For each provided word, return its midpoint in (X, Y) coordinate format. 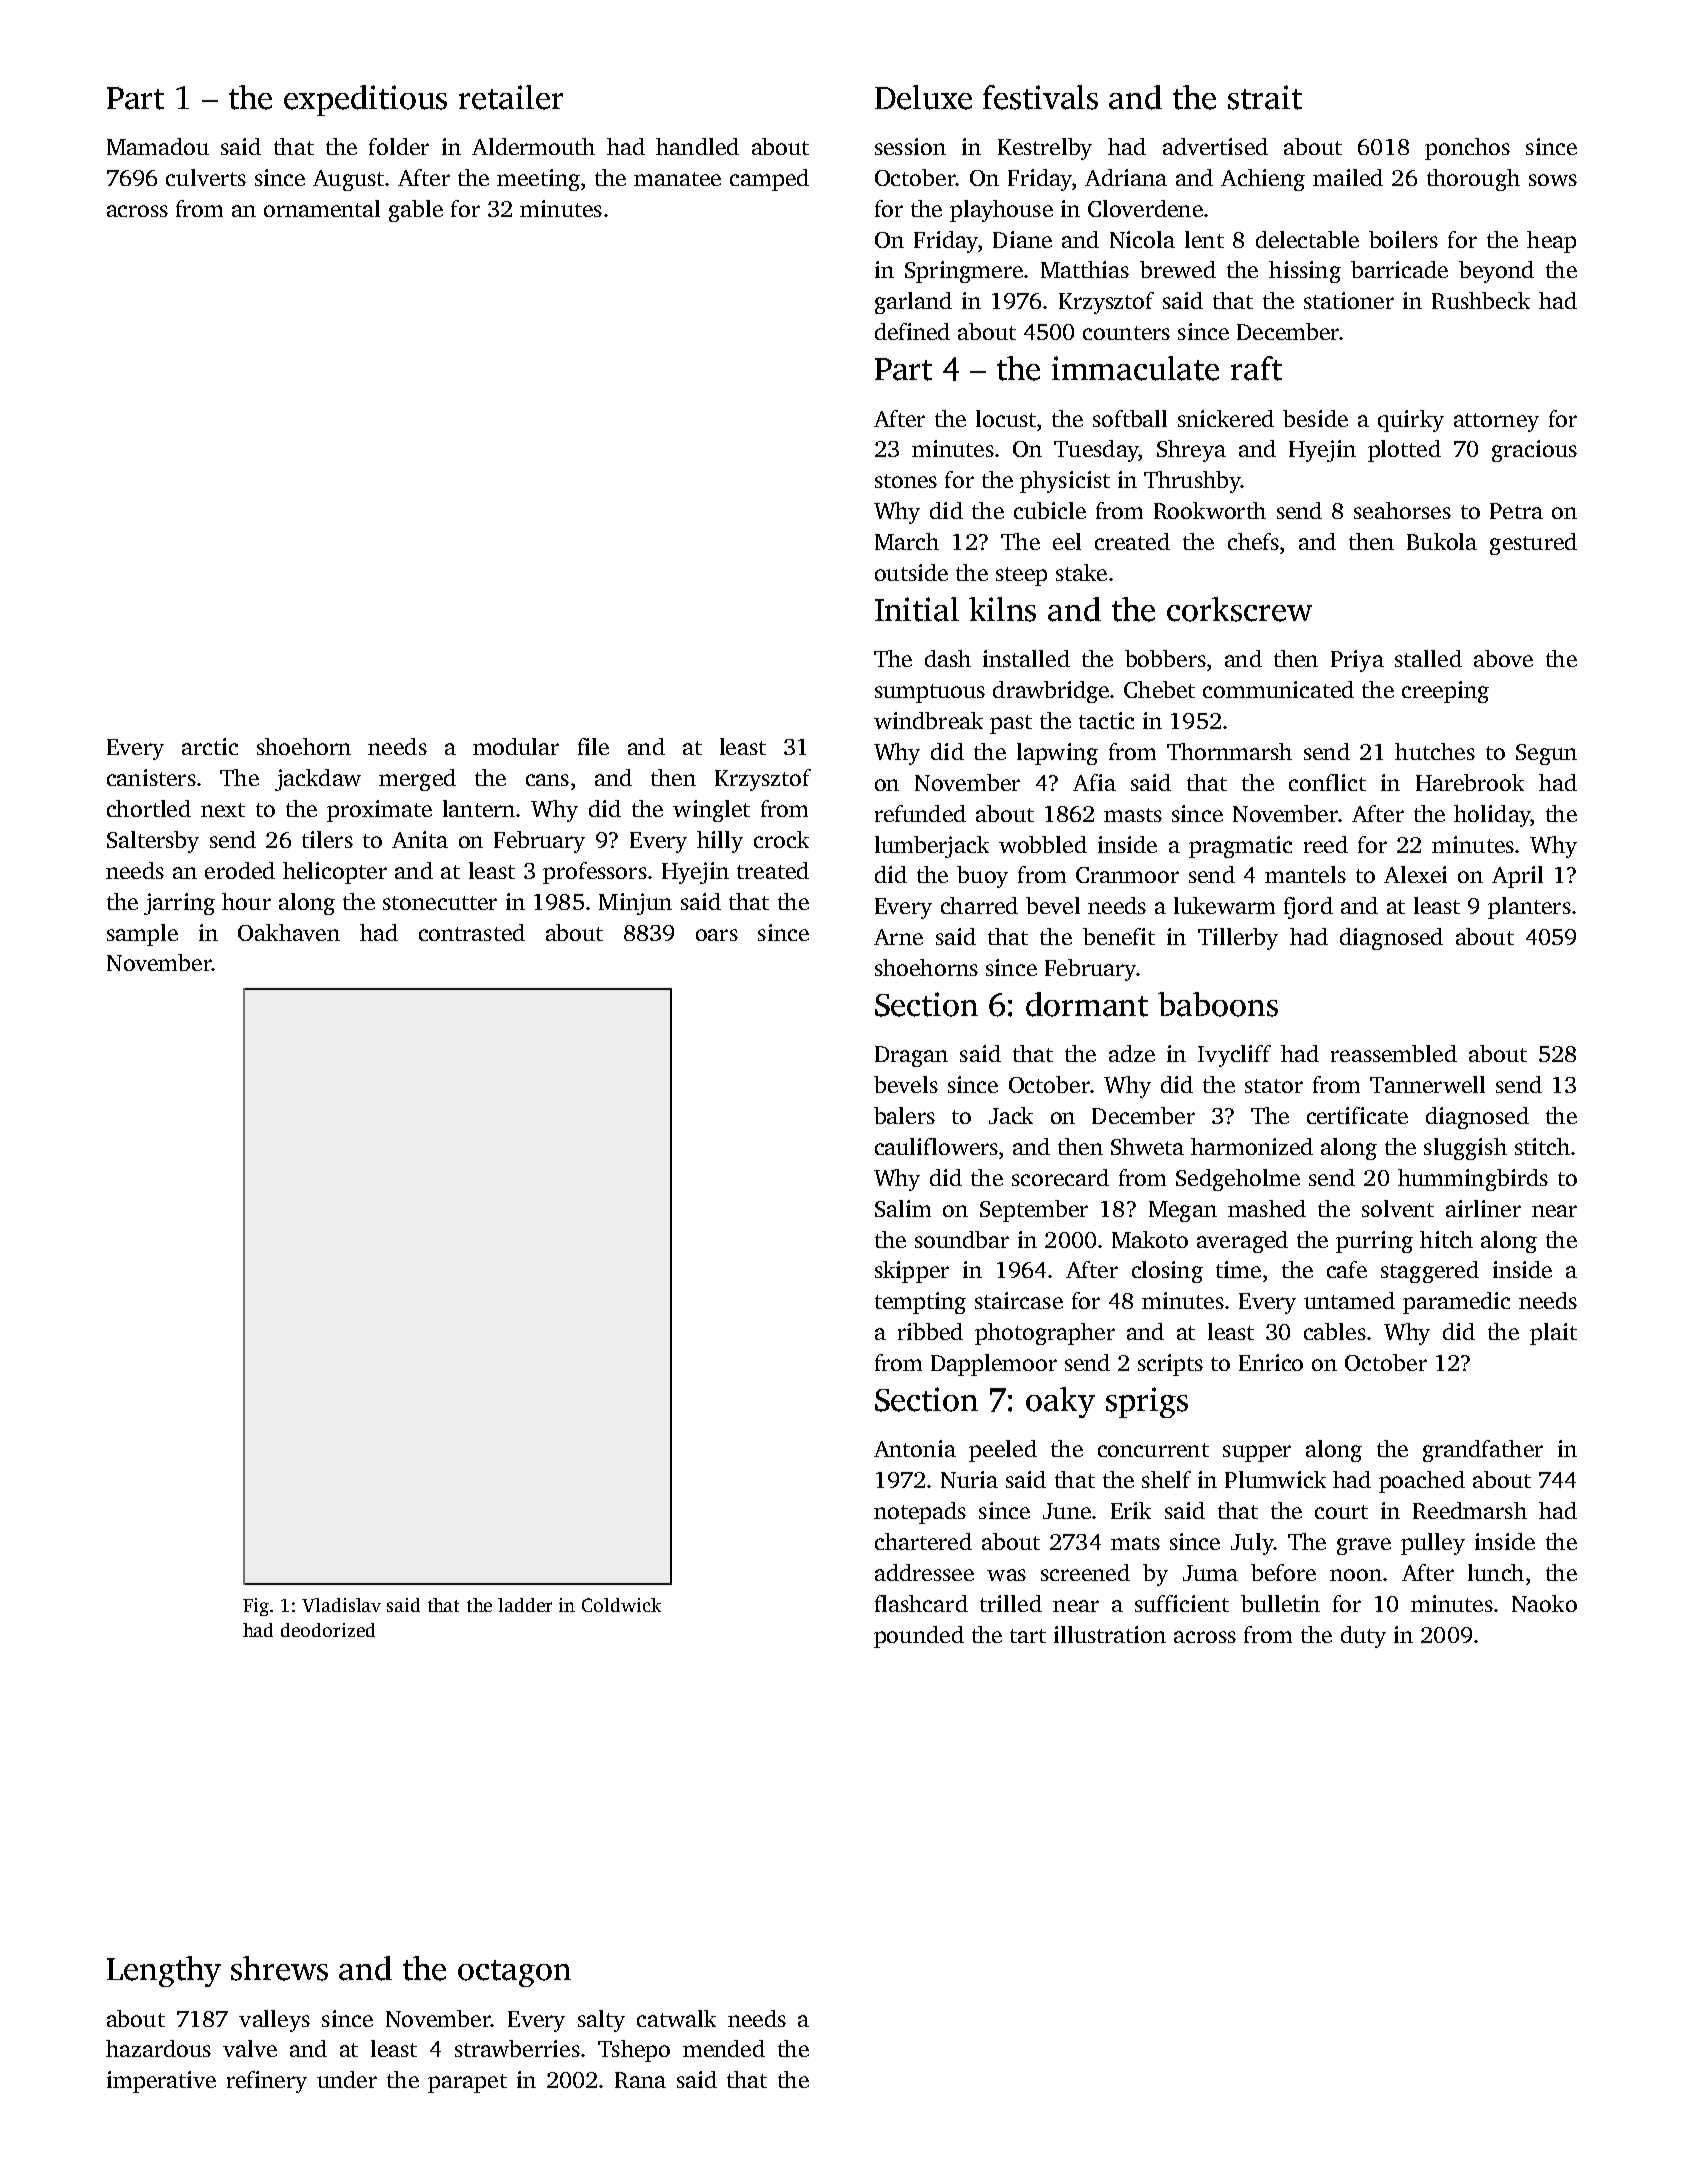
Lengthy (164, 1971)
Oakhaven (289, 932)
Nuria (969, 1479)
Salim (903, 1208)
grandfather (1483, 1451)
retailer (511, 97)
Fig (256, 1607)
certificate (1357, 1115)
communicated (1278, 689)
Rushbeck (1481, 300)
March (907, 541)
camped (769, 180)
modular (516, 746)
